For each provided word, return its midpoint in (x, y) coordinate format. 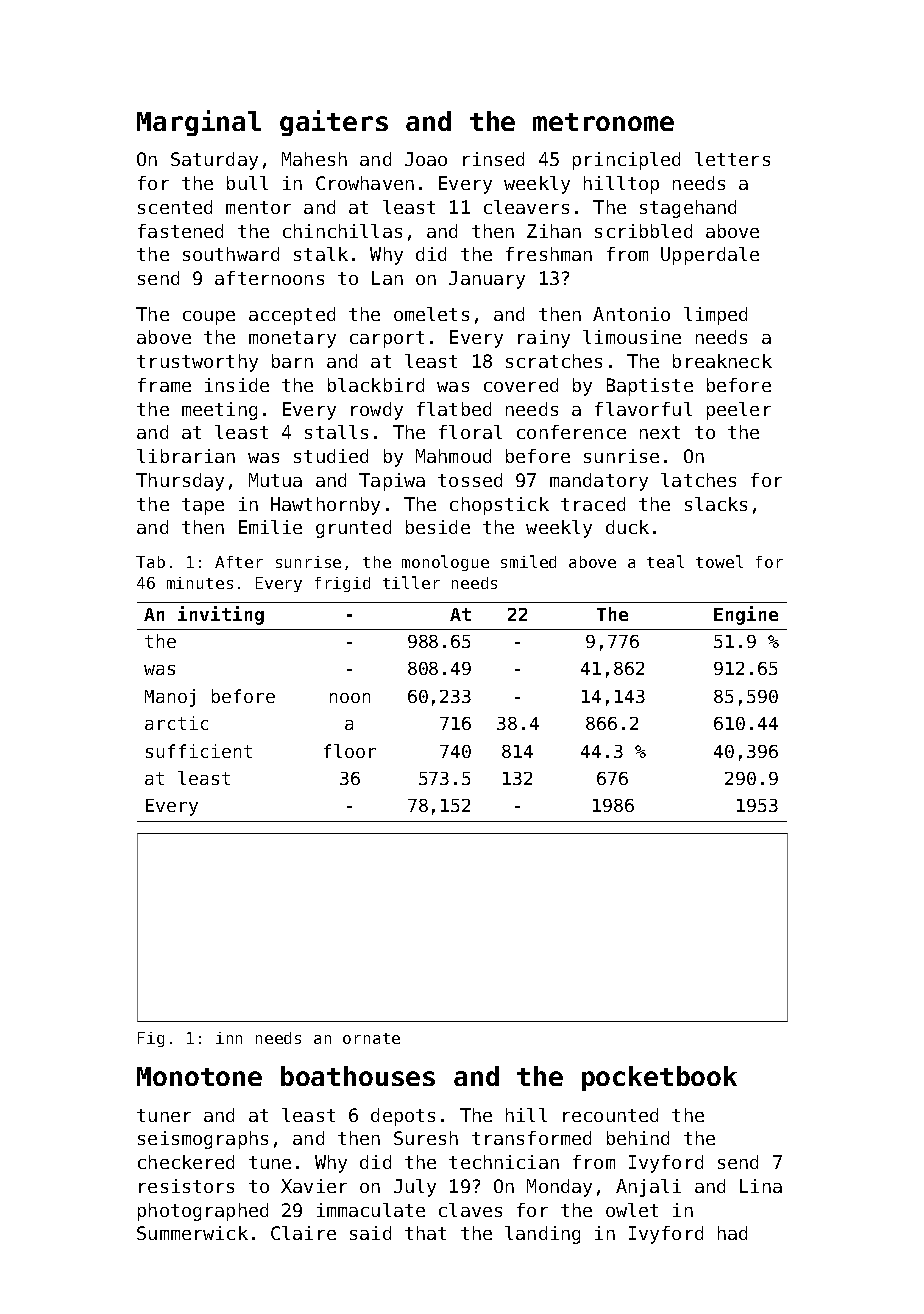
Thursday (180, 482)
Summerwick (192, 1233)
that (425, 1233)
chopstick (499, 506)
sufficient (199, 751)
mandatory (599, 482)
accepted (292, 316)
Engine (746, 615)
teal (665, 561)
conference (571, 432)
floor (350, 751)
